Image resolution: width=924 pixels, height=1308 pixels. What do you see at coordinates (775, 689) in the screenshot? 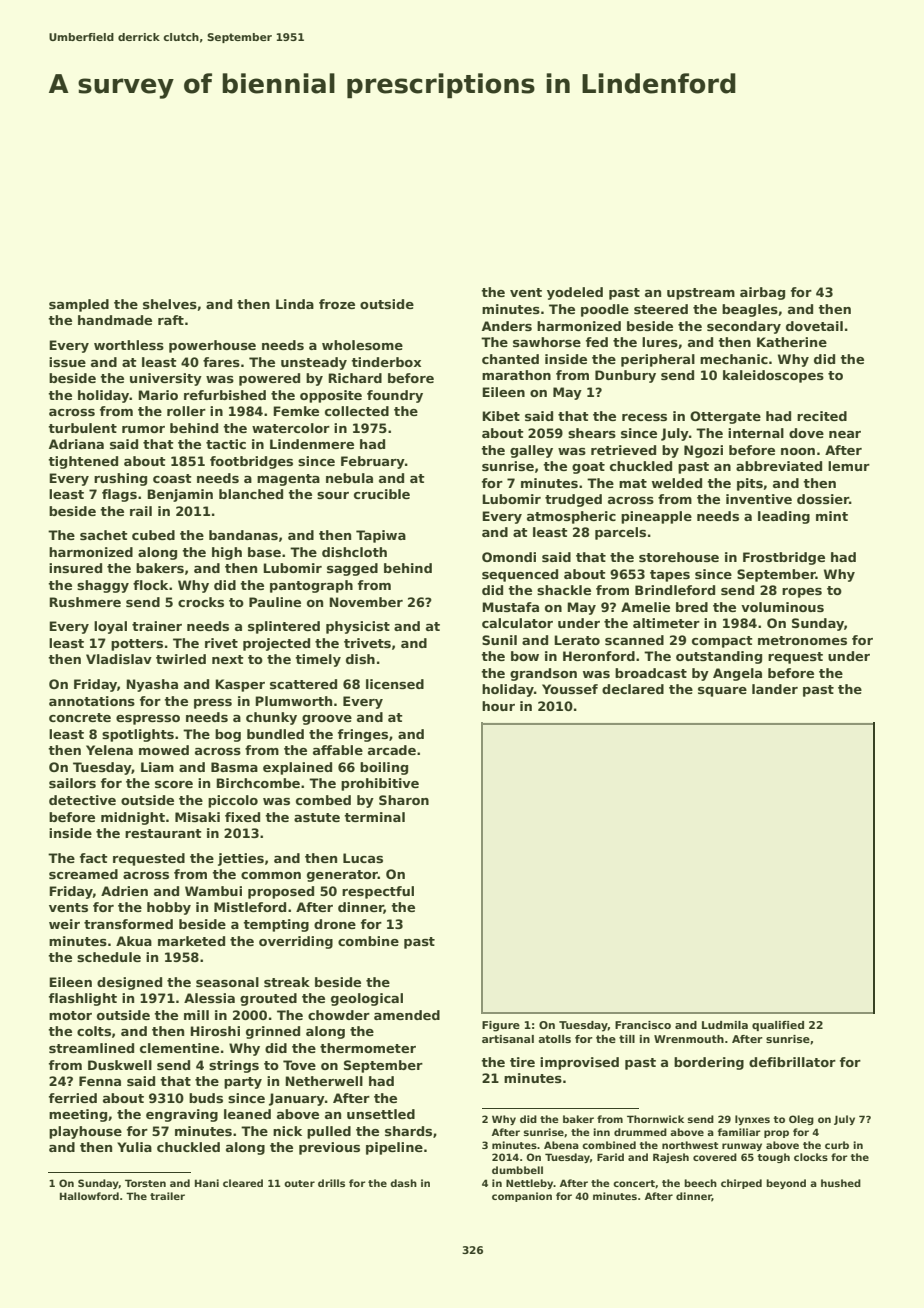
I see `lander` at bounding box center [775, 689].
